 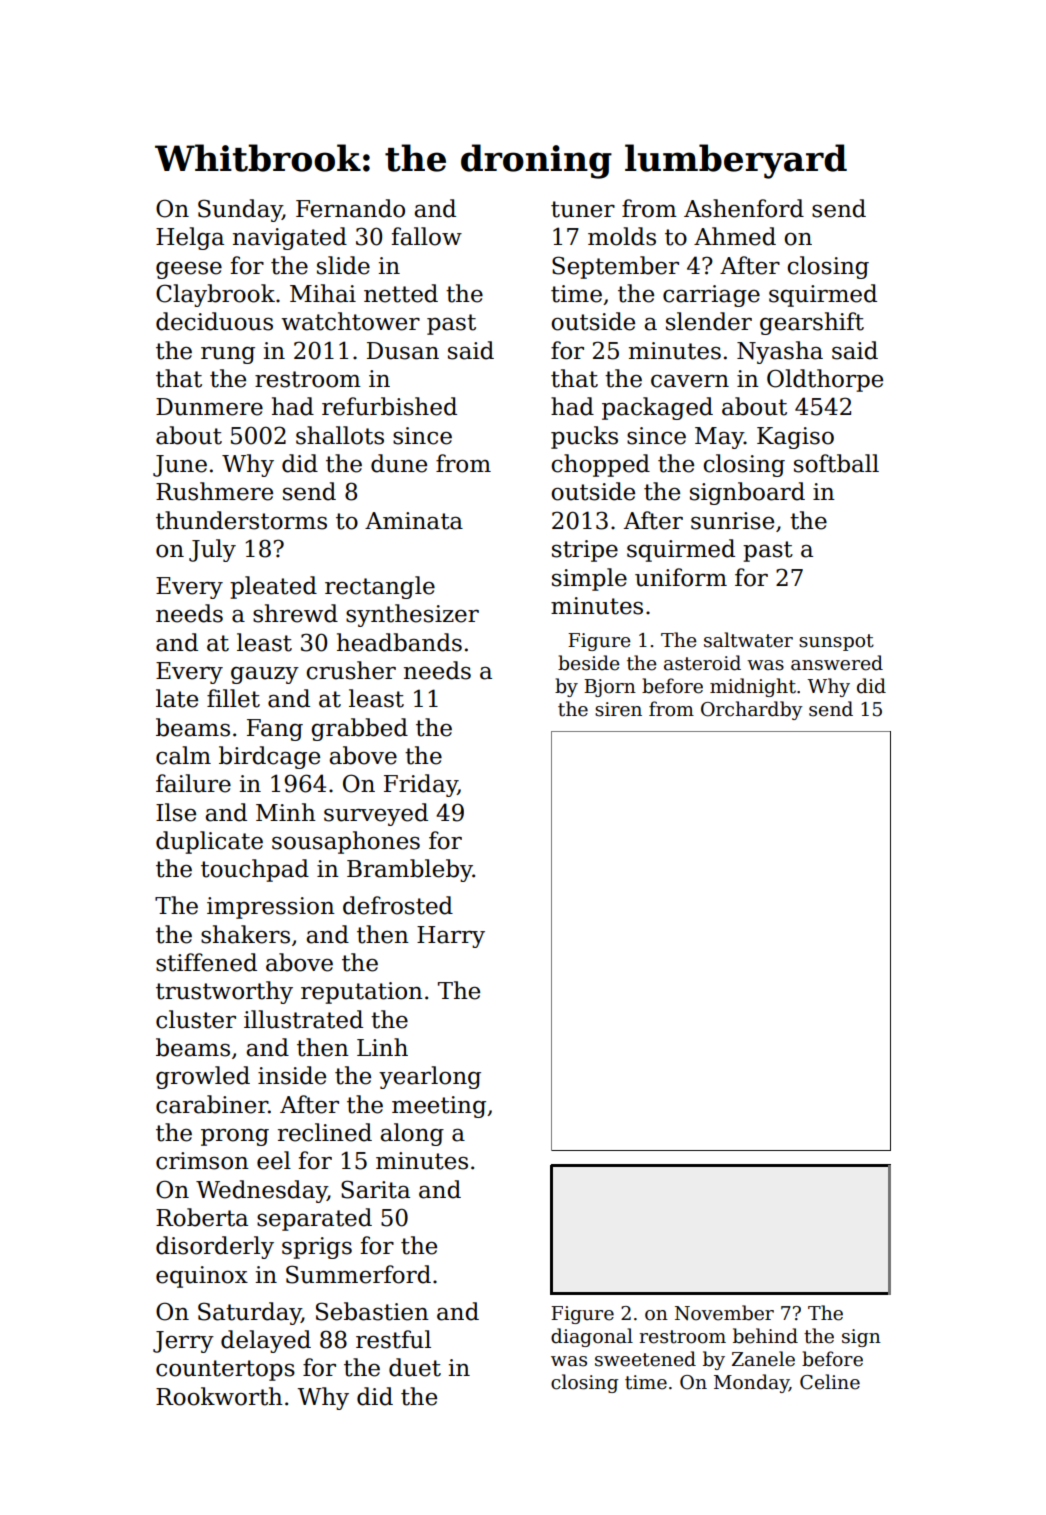 What do you see at coordinates (618, 709) in the screenshot?
I see `siren` at bounding box center [618, 709].
